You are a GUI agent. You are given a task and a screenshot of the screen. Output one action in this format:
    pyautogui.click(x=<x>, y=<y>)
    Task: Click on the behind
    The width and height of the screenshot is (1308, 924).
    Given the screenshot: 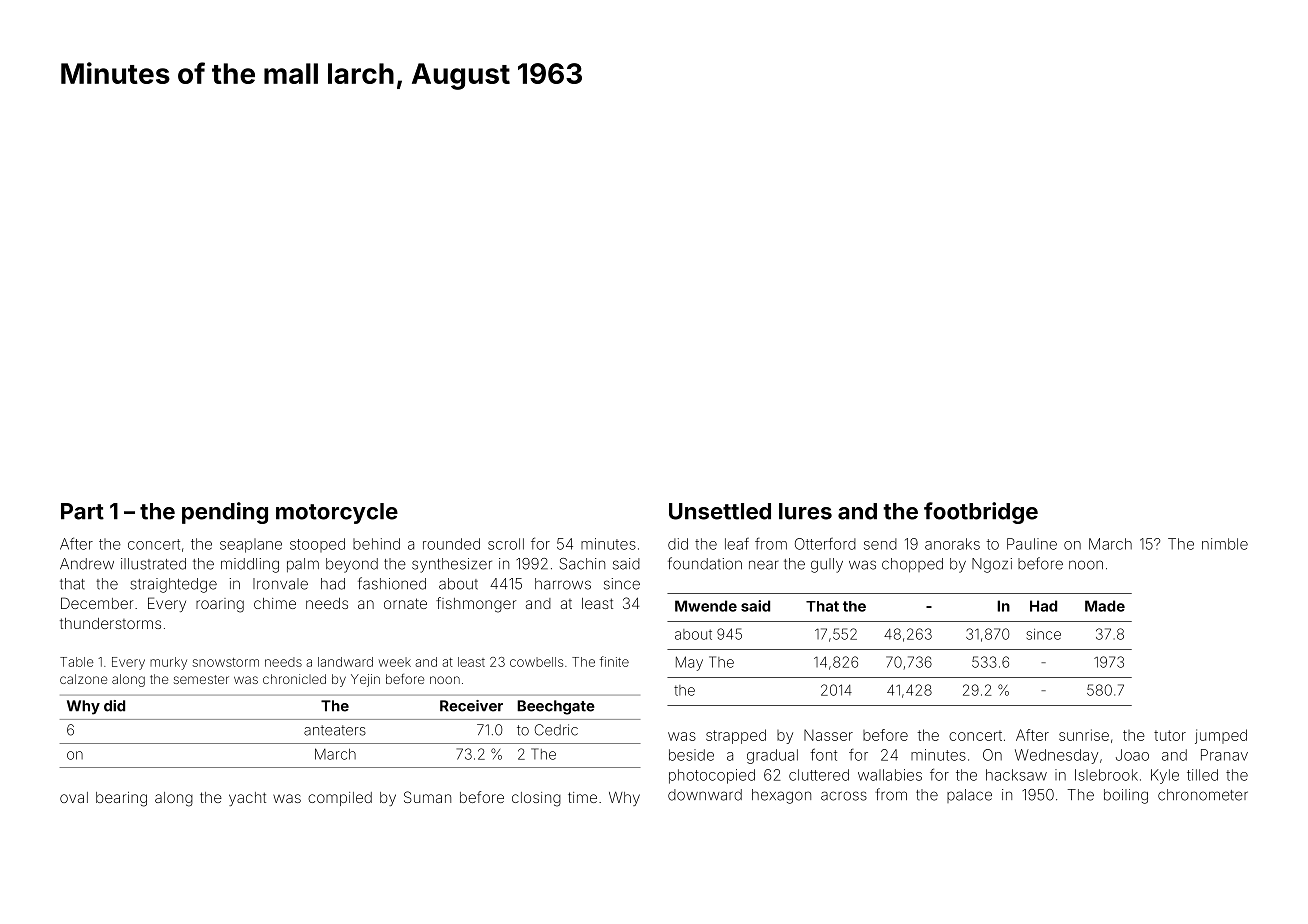 What is the action you would take?
    pyautogui.click(x=376, y=544)
